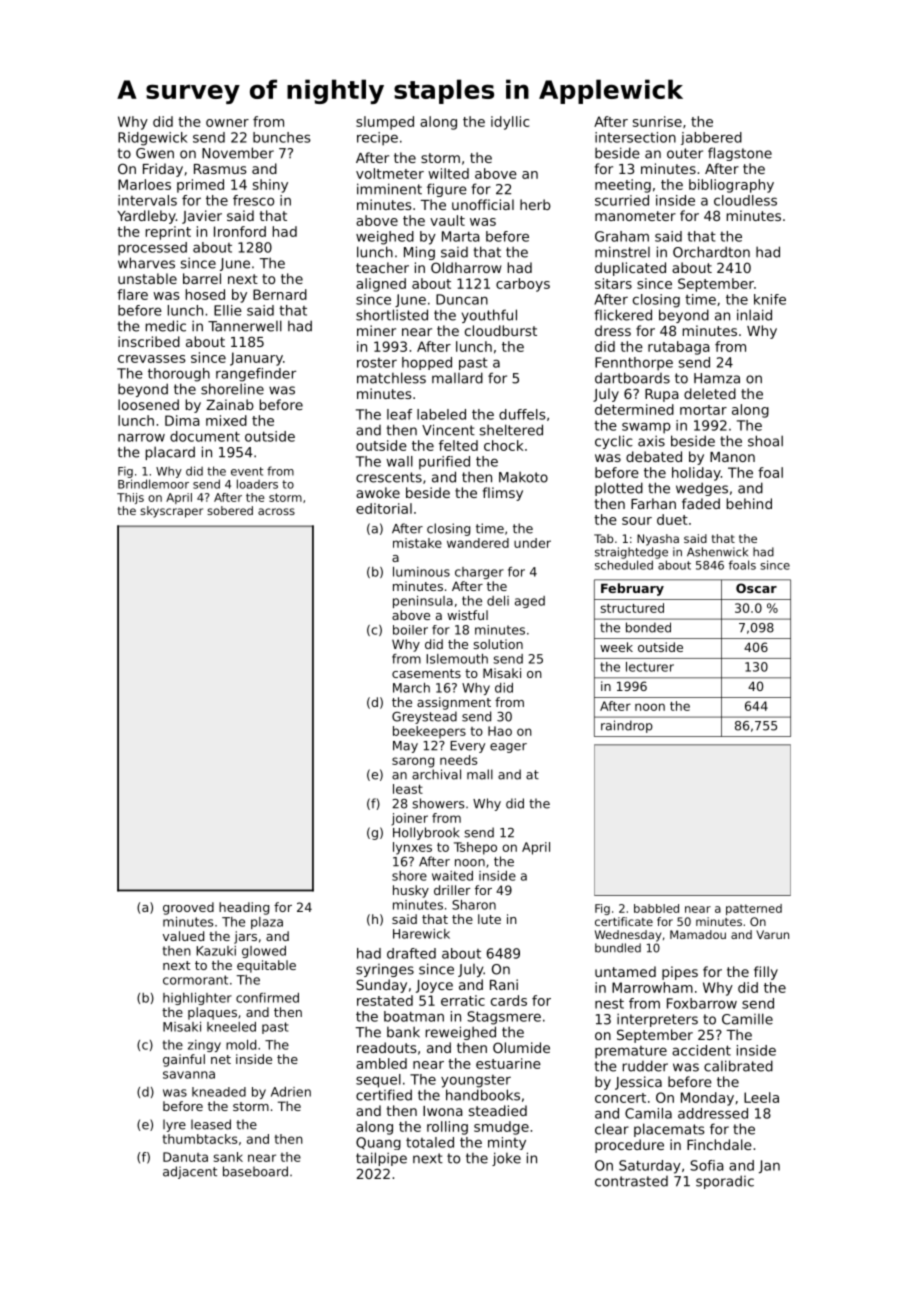 This document has height=1316, width=908. Describe the element at coordinates (385, 123) in the document. I see `slumped` at that location.
